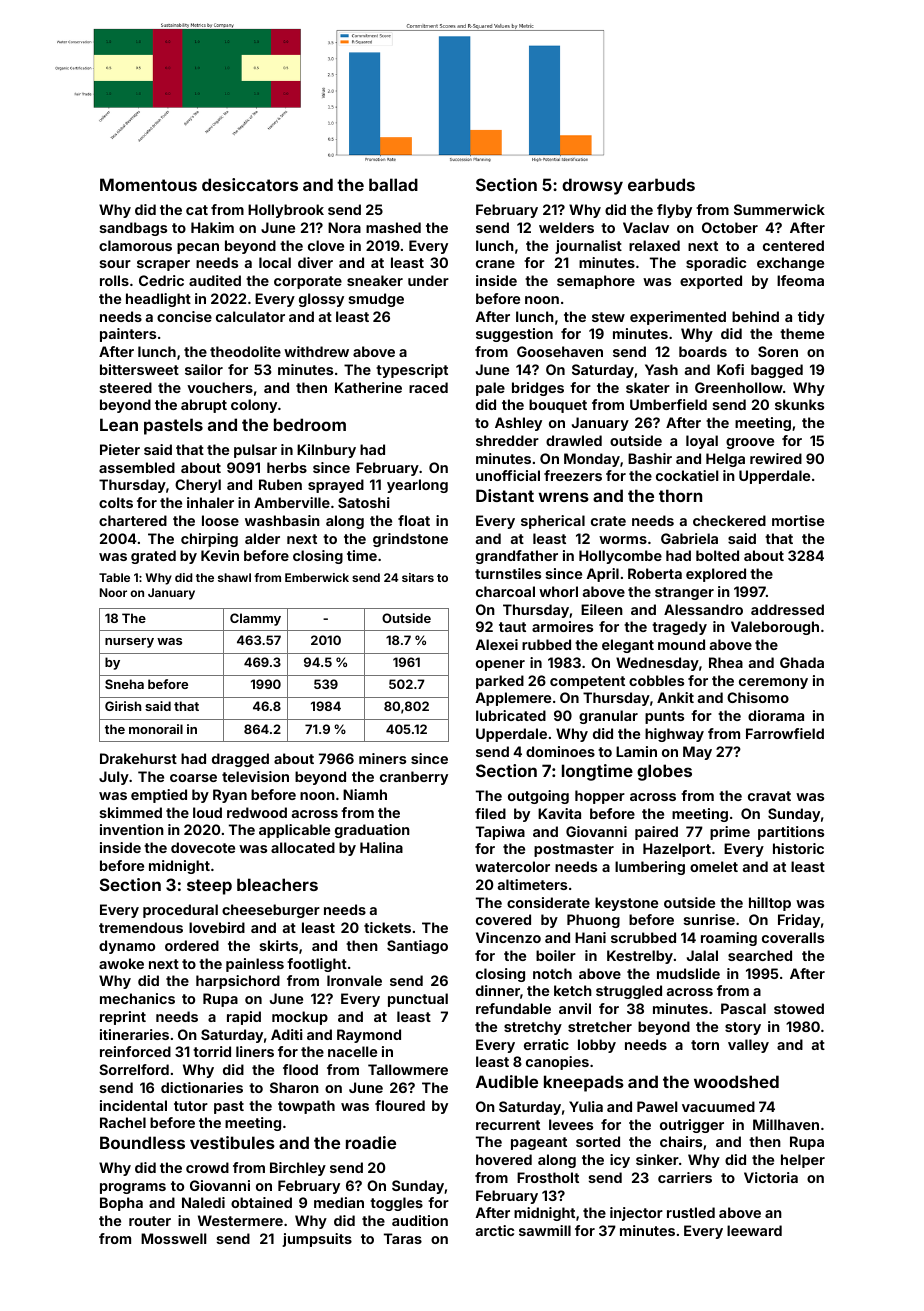  What do you see at coordinates (518, 424) in the screenshot?
I see `Ashley` at bounding box center [518, 424].
